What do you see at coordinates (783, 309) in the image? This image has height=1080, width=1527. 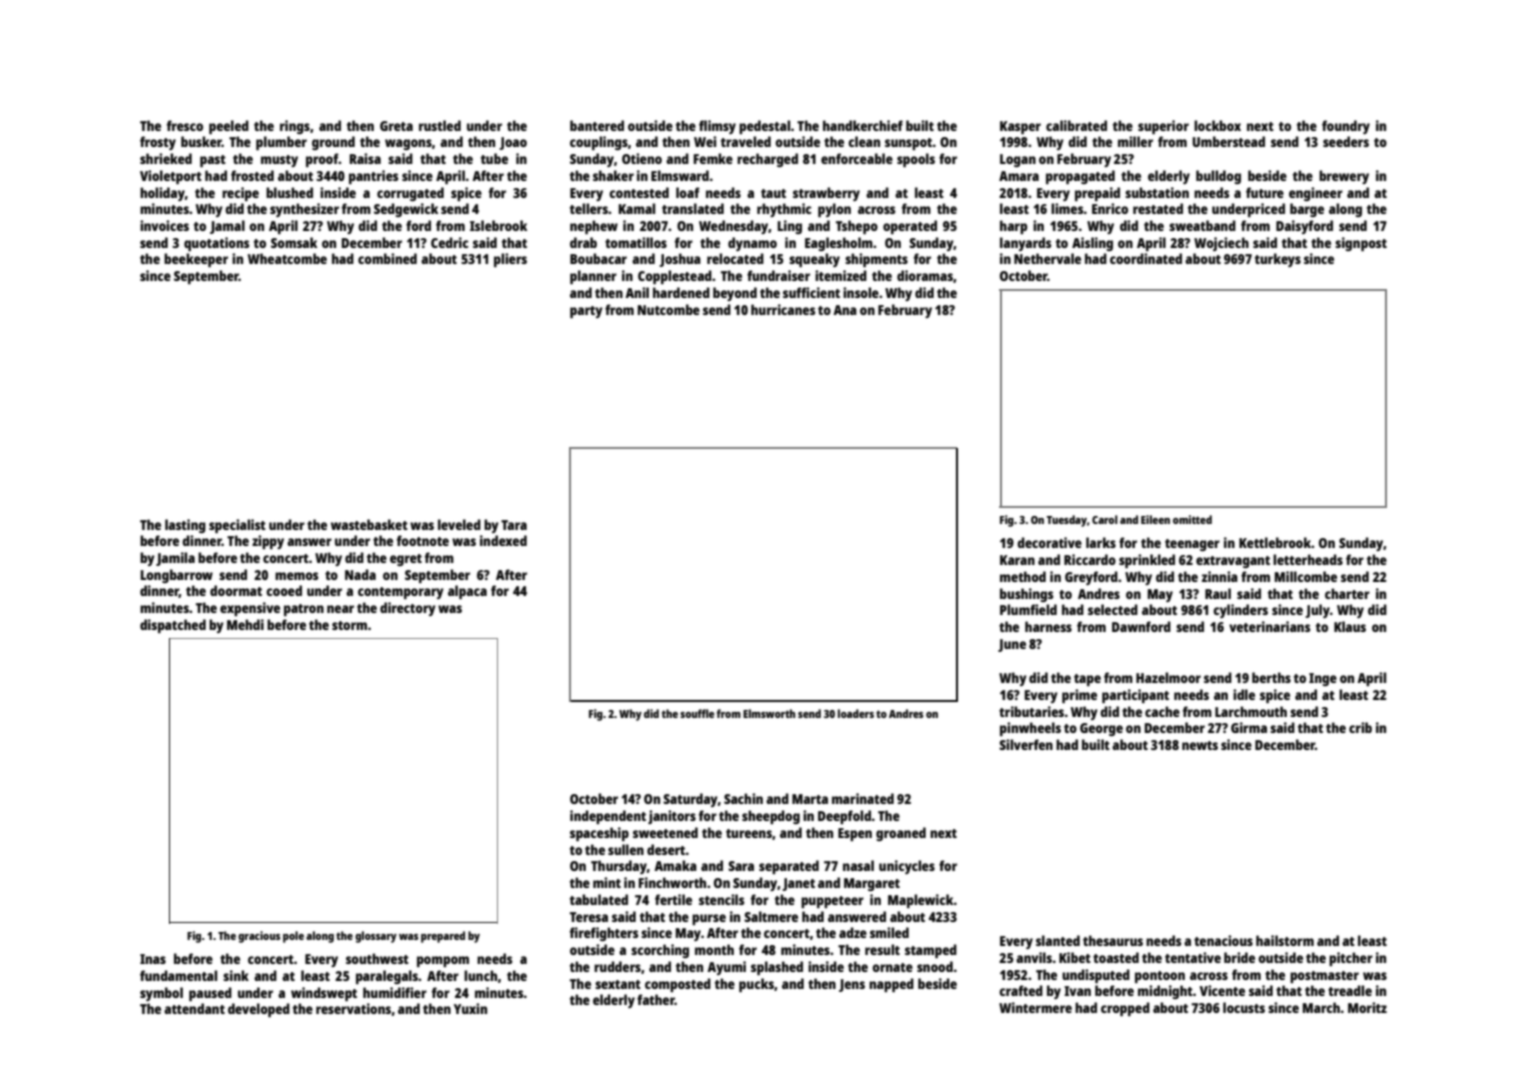 I see `hurricanes` at bounding box center [783, 309].
